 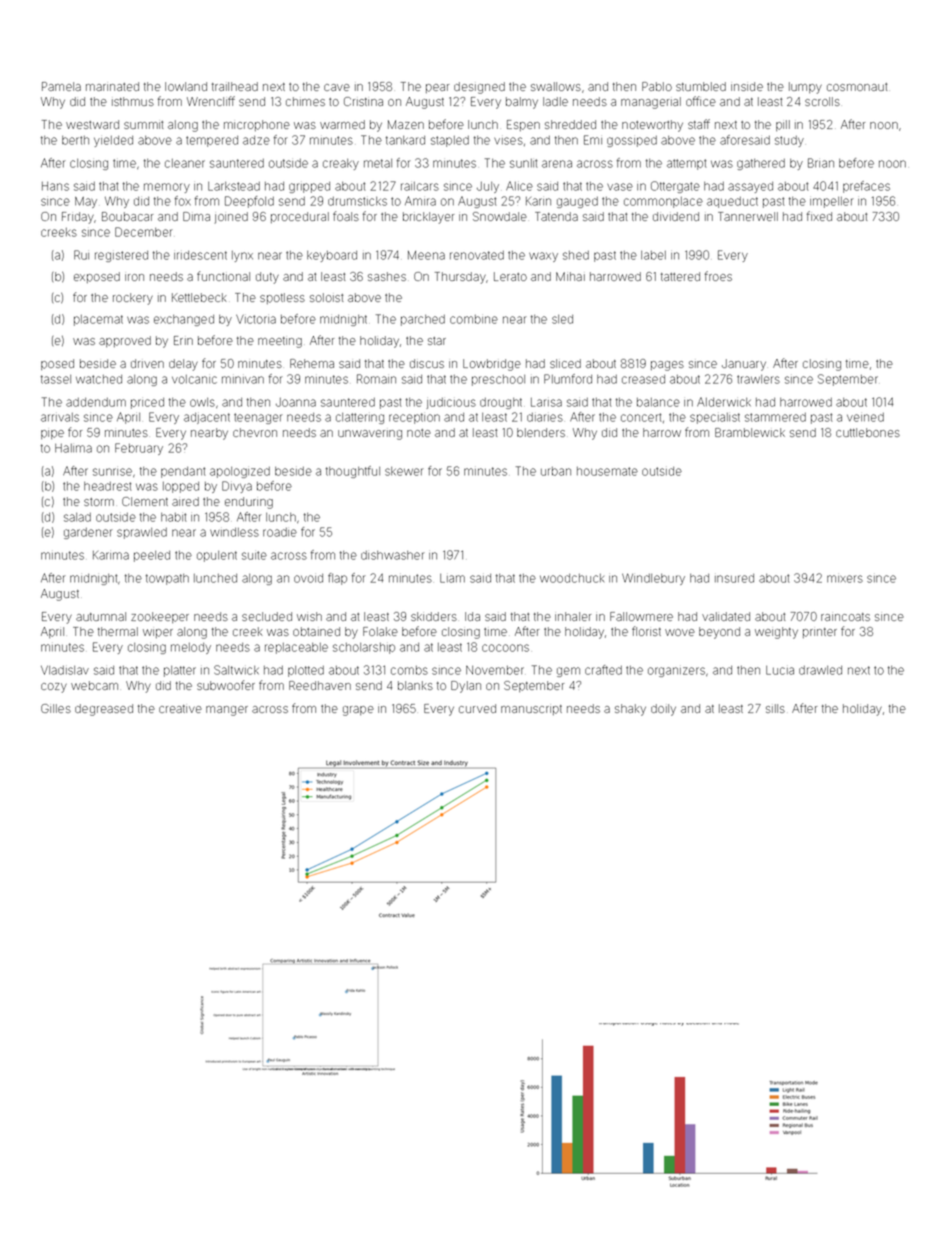 I want to click on combs, so click(x=409, y=670).
